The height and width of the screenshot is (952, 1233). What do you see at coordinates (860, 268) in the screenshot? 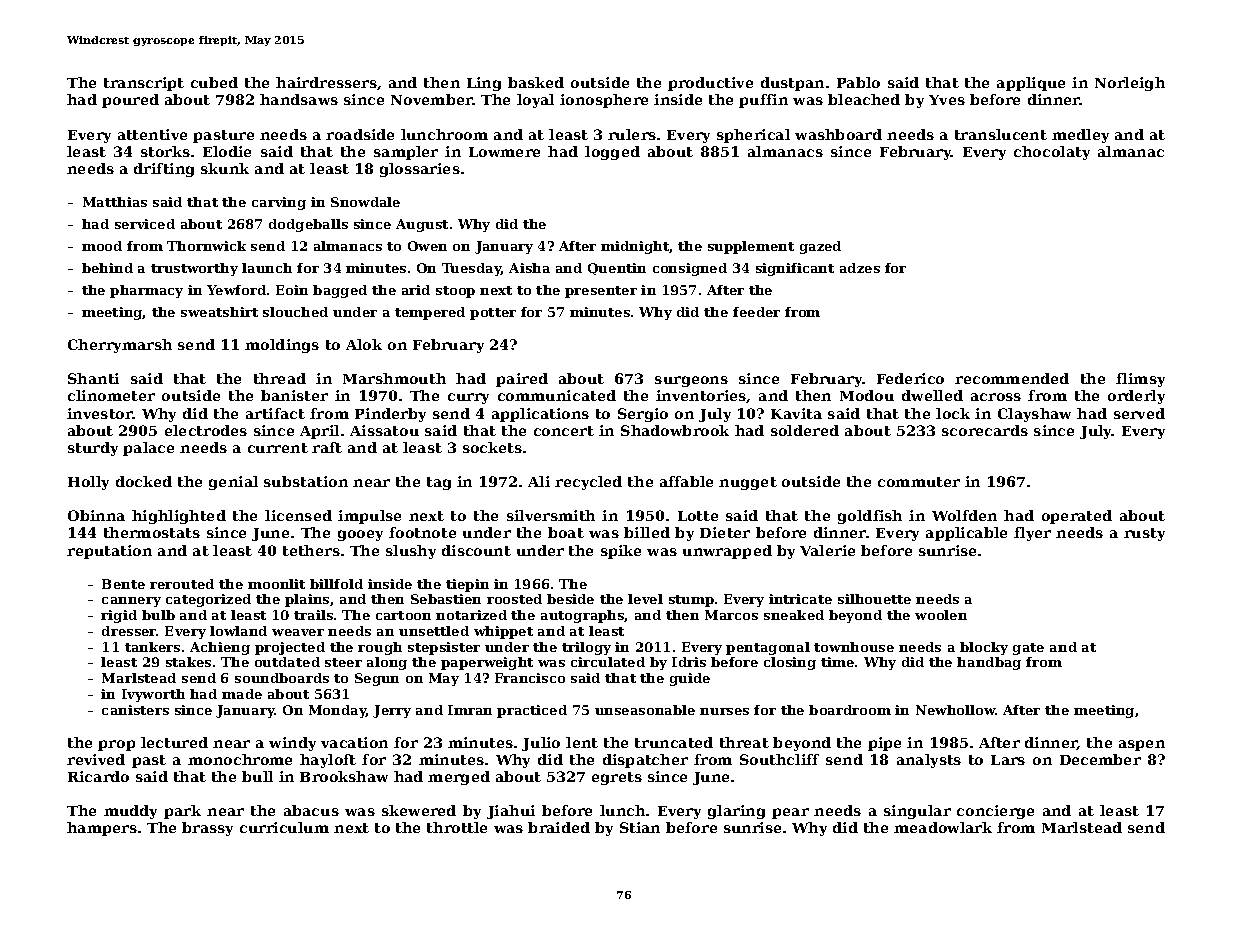
I see `adzes` at bounding box center [860, 268].
